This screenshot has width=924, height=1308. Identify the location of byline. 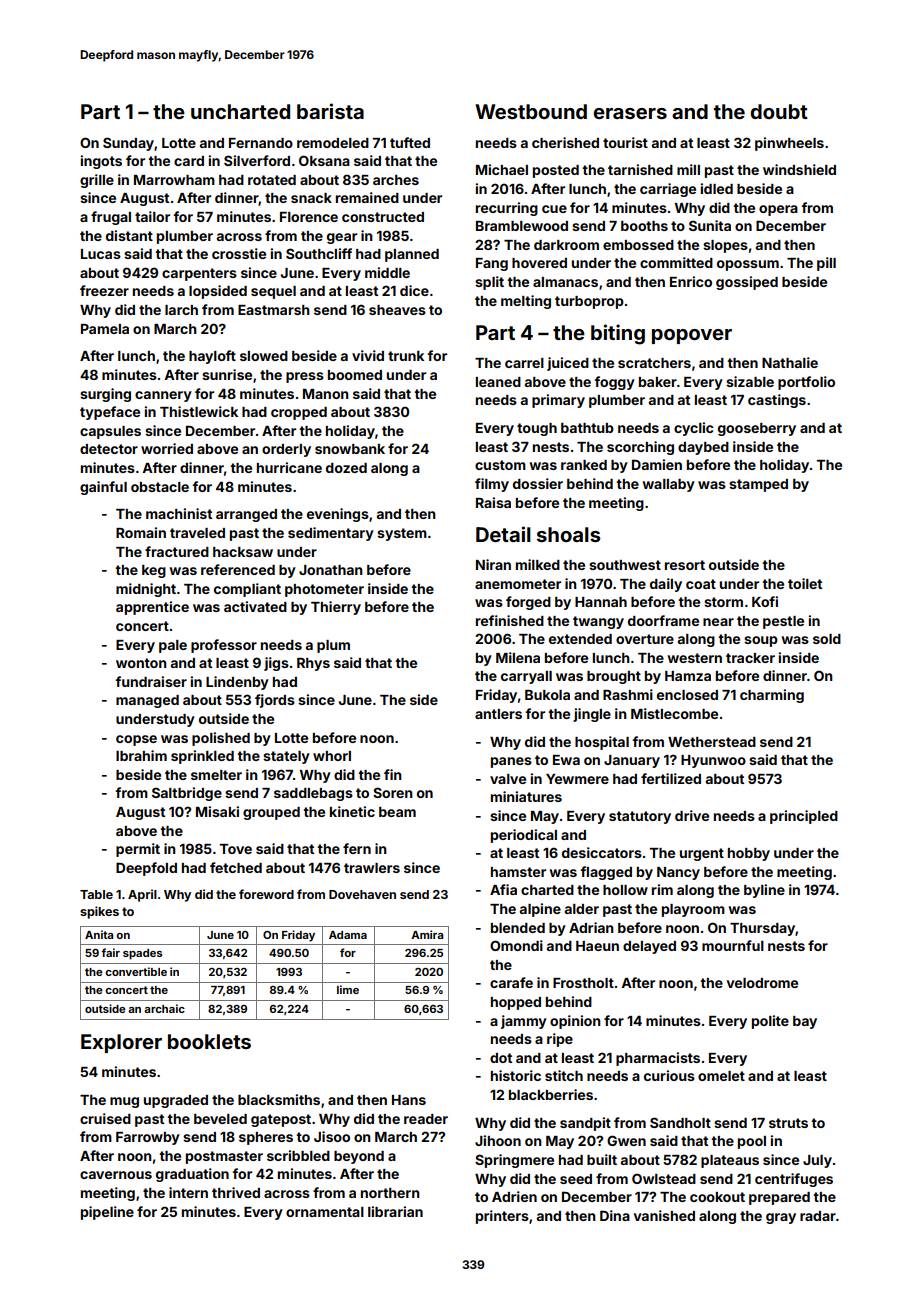
(764, 891).
